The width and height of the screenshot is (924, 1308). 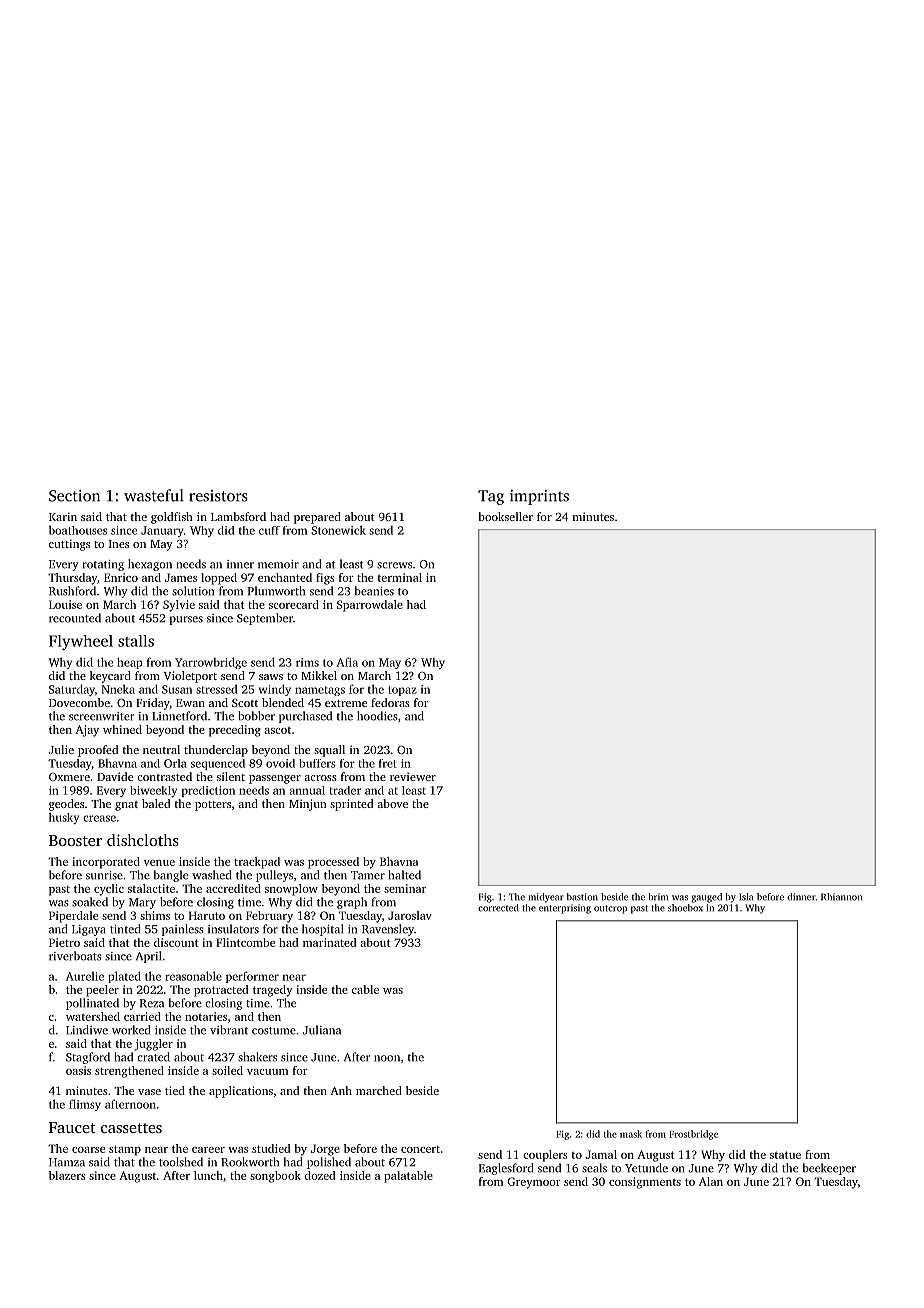 I want to click on cuff, so click(x=269, y=530).
